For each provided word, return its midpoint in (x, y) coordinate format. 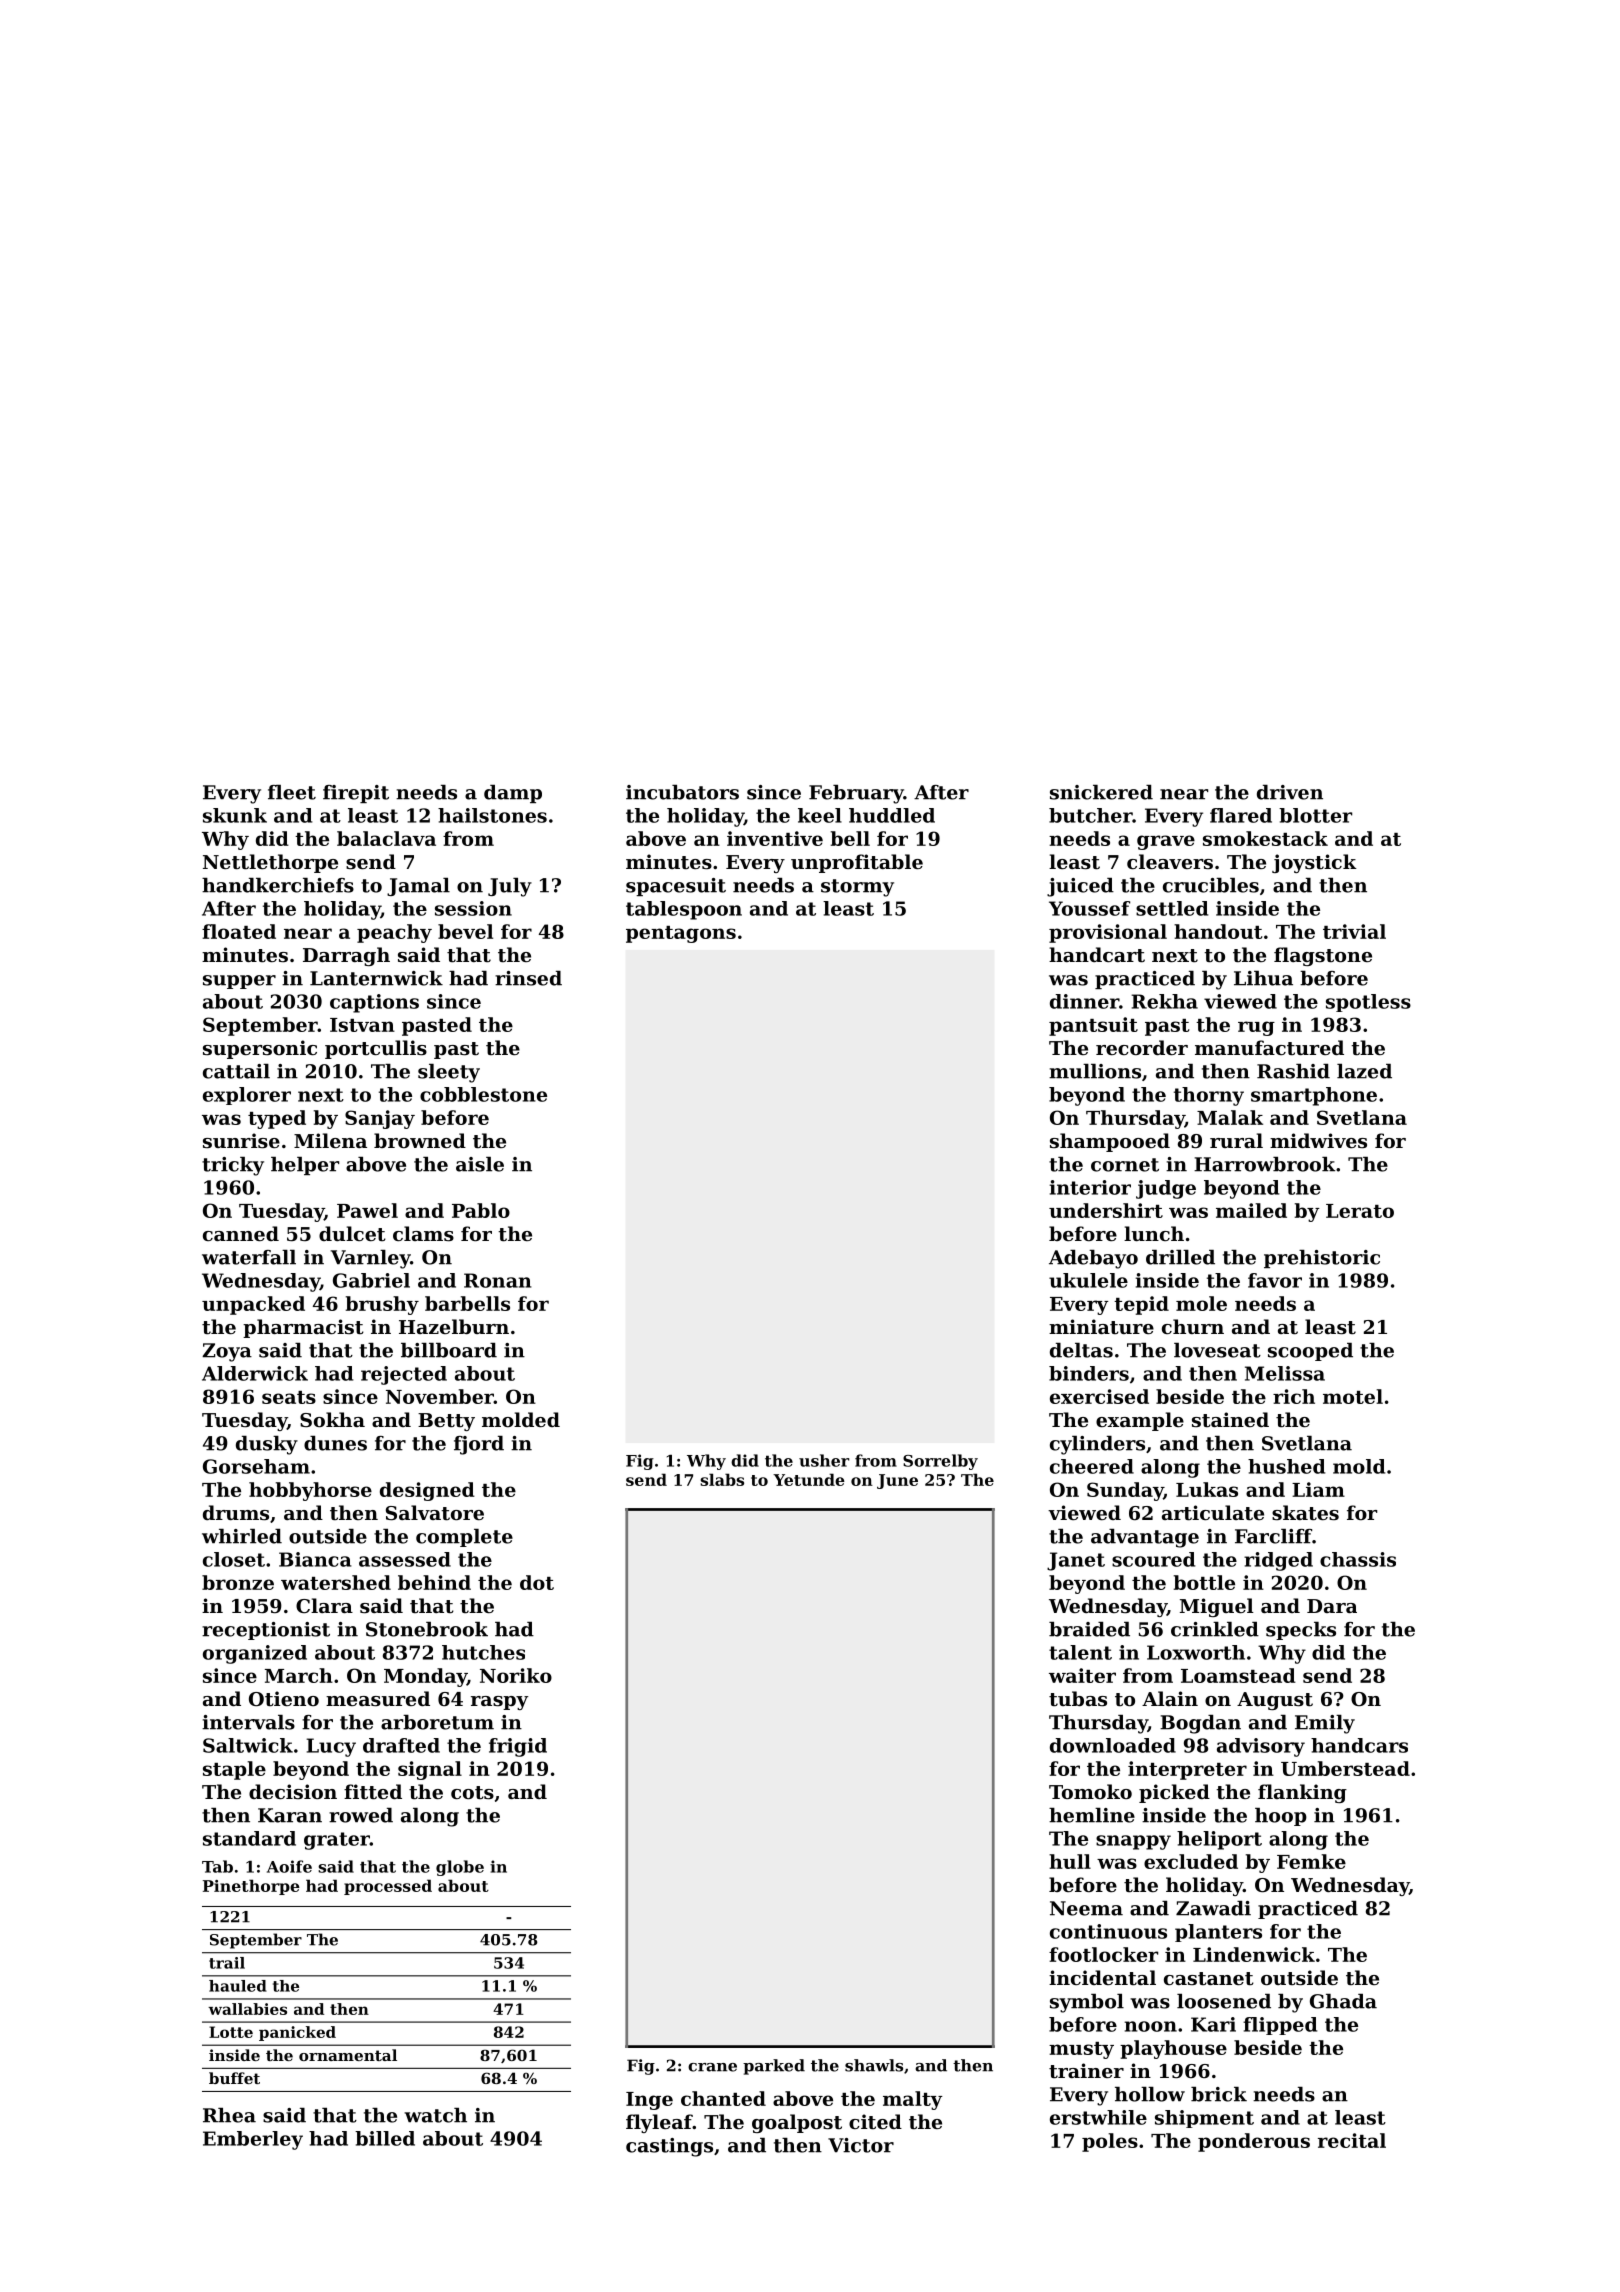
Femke (1311, 1861)
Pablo (481, 1210)
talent (1080, 1652)
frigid (518, 1747)
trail (227, 1963)
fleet (292, 792)
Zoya (227, 1352)
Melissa (1285, 1373)
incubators (682, 792)
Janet (1076, 1561)
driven (1290, 792)
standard (249, 1838)
